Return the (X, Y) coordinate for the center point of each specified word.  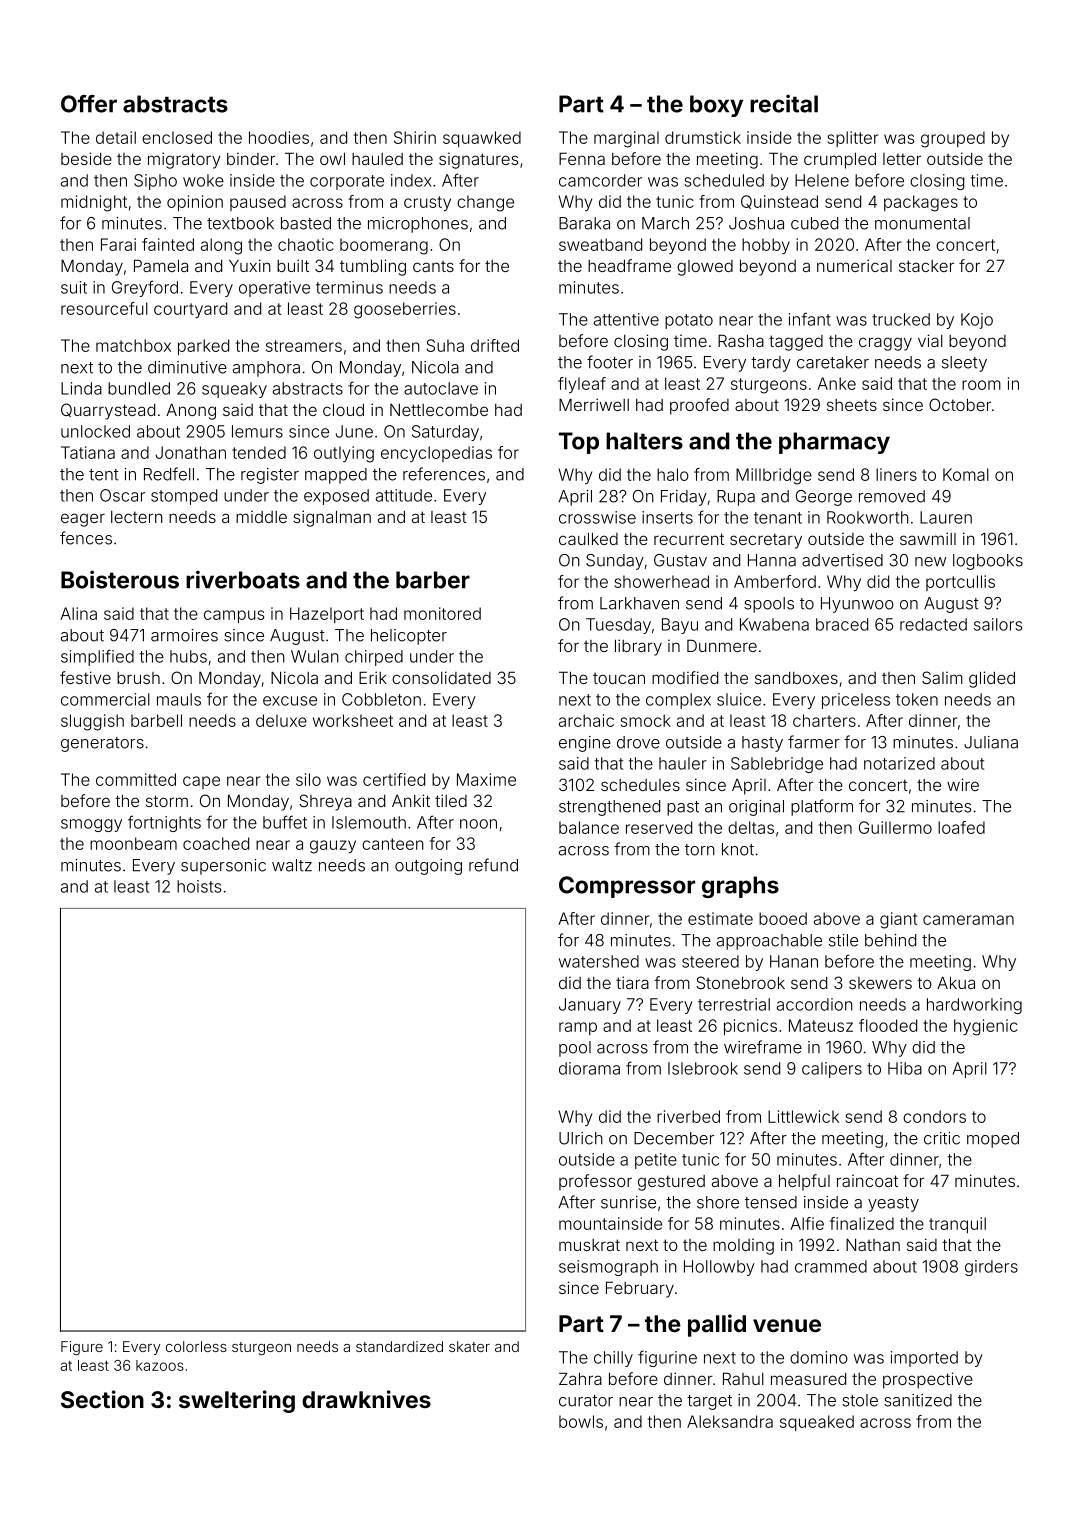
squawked (482, 139)
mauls (179, 699)
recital (784, 103)
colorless (196, 1346)
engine (585, 744)
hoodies (279, 137)
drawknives (366, 1399)
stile (843, 940)
